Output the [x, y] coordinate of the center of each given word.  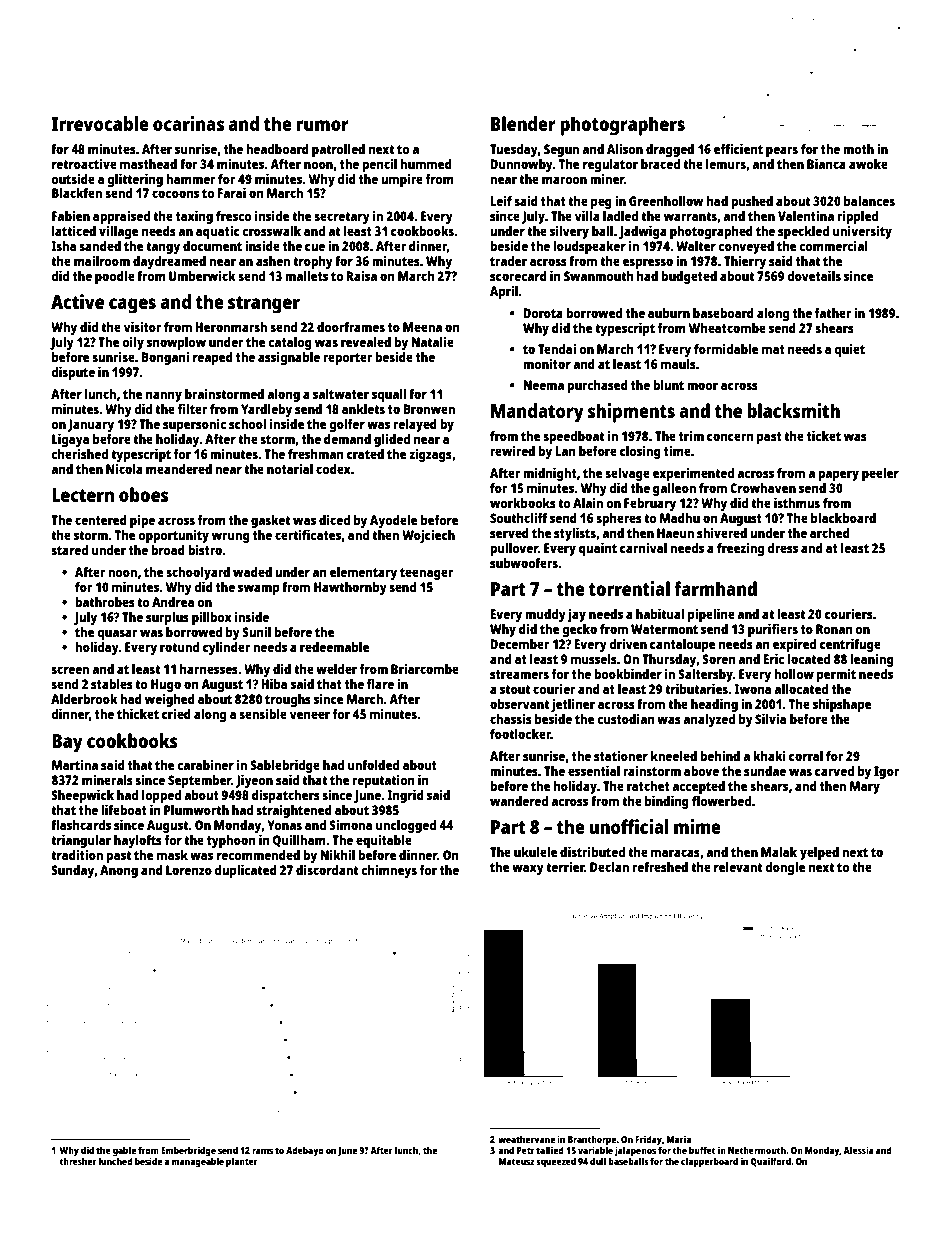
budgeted [689, 277]
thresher [78, 1161]
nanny [164, 396]
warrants [690, 216]
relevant [738, 867]
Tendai [557, 348]
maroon [564, 180]
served [509, 533]
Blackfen [77, 193]
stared [69, 550]
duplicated [245, 871]
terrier [565, 866]
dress [782, 548]
